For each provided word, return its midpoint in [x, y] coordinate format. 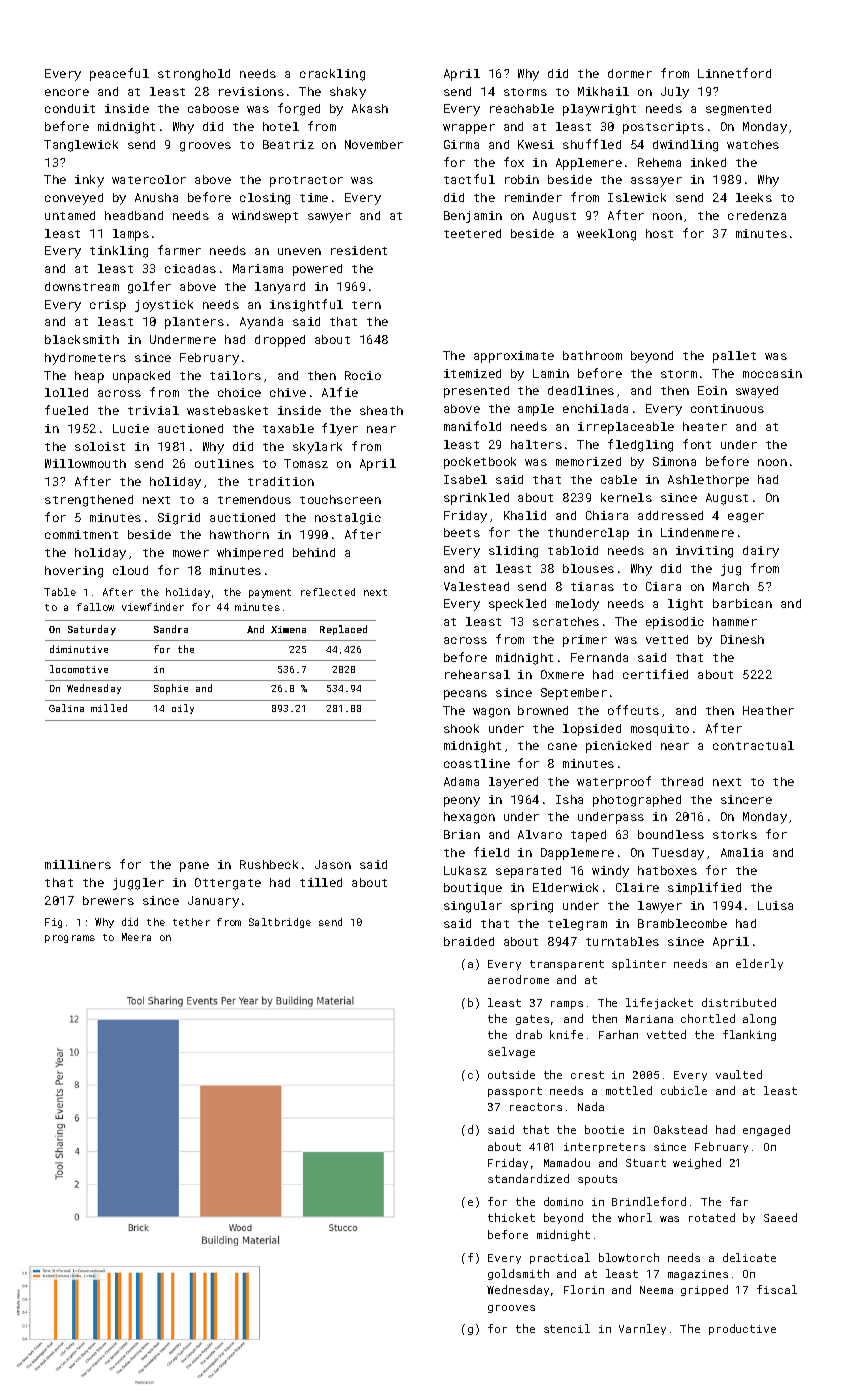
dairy [761, 552]
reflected [328, 592]
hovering [74, 572]
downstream [82, 286]
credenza [757, 215]
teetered [472, 233]
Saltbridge [280, 923]
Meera [136, 937]
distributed [739, 1002]
